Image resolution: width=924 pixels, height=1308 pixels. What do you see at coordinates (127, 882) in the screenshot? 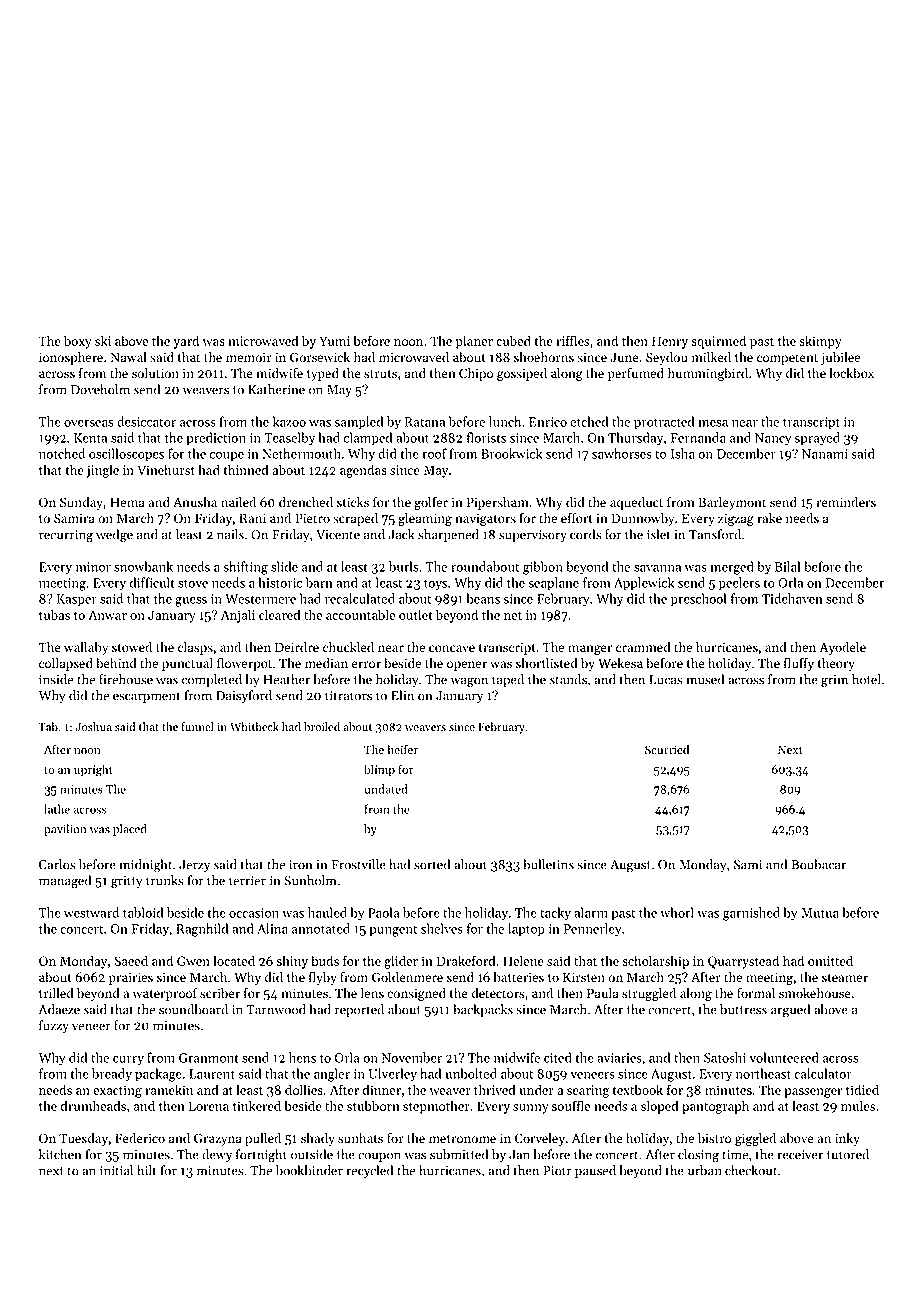
I see `gritty` at bounding box center [127, 882].
